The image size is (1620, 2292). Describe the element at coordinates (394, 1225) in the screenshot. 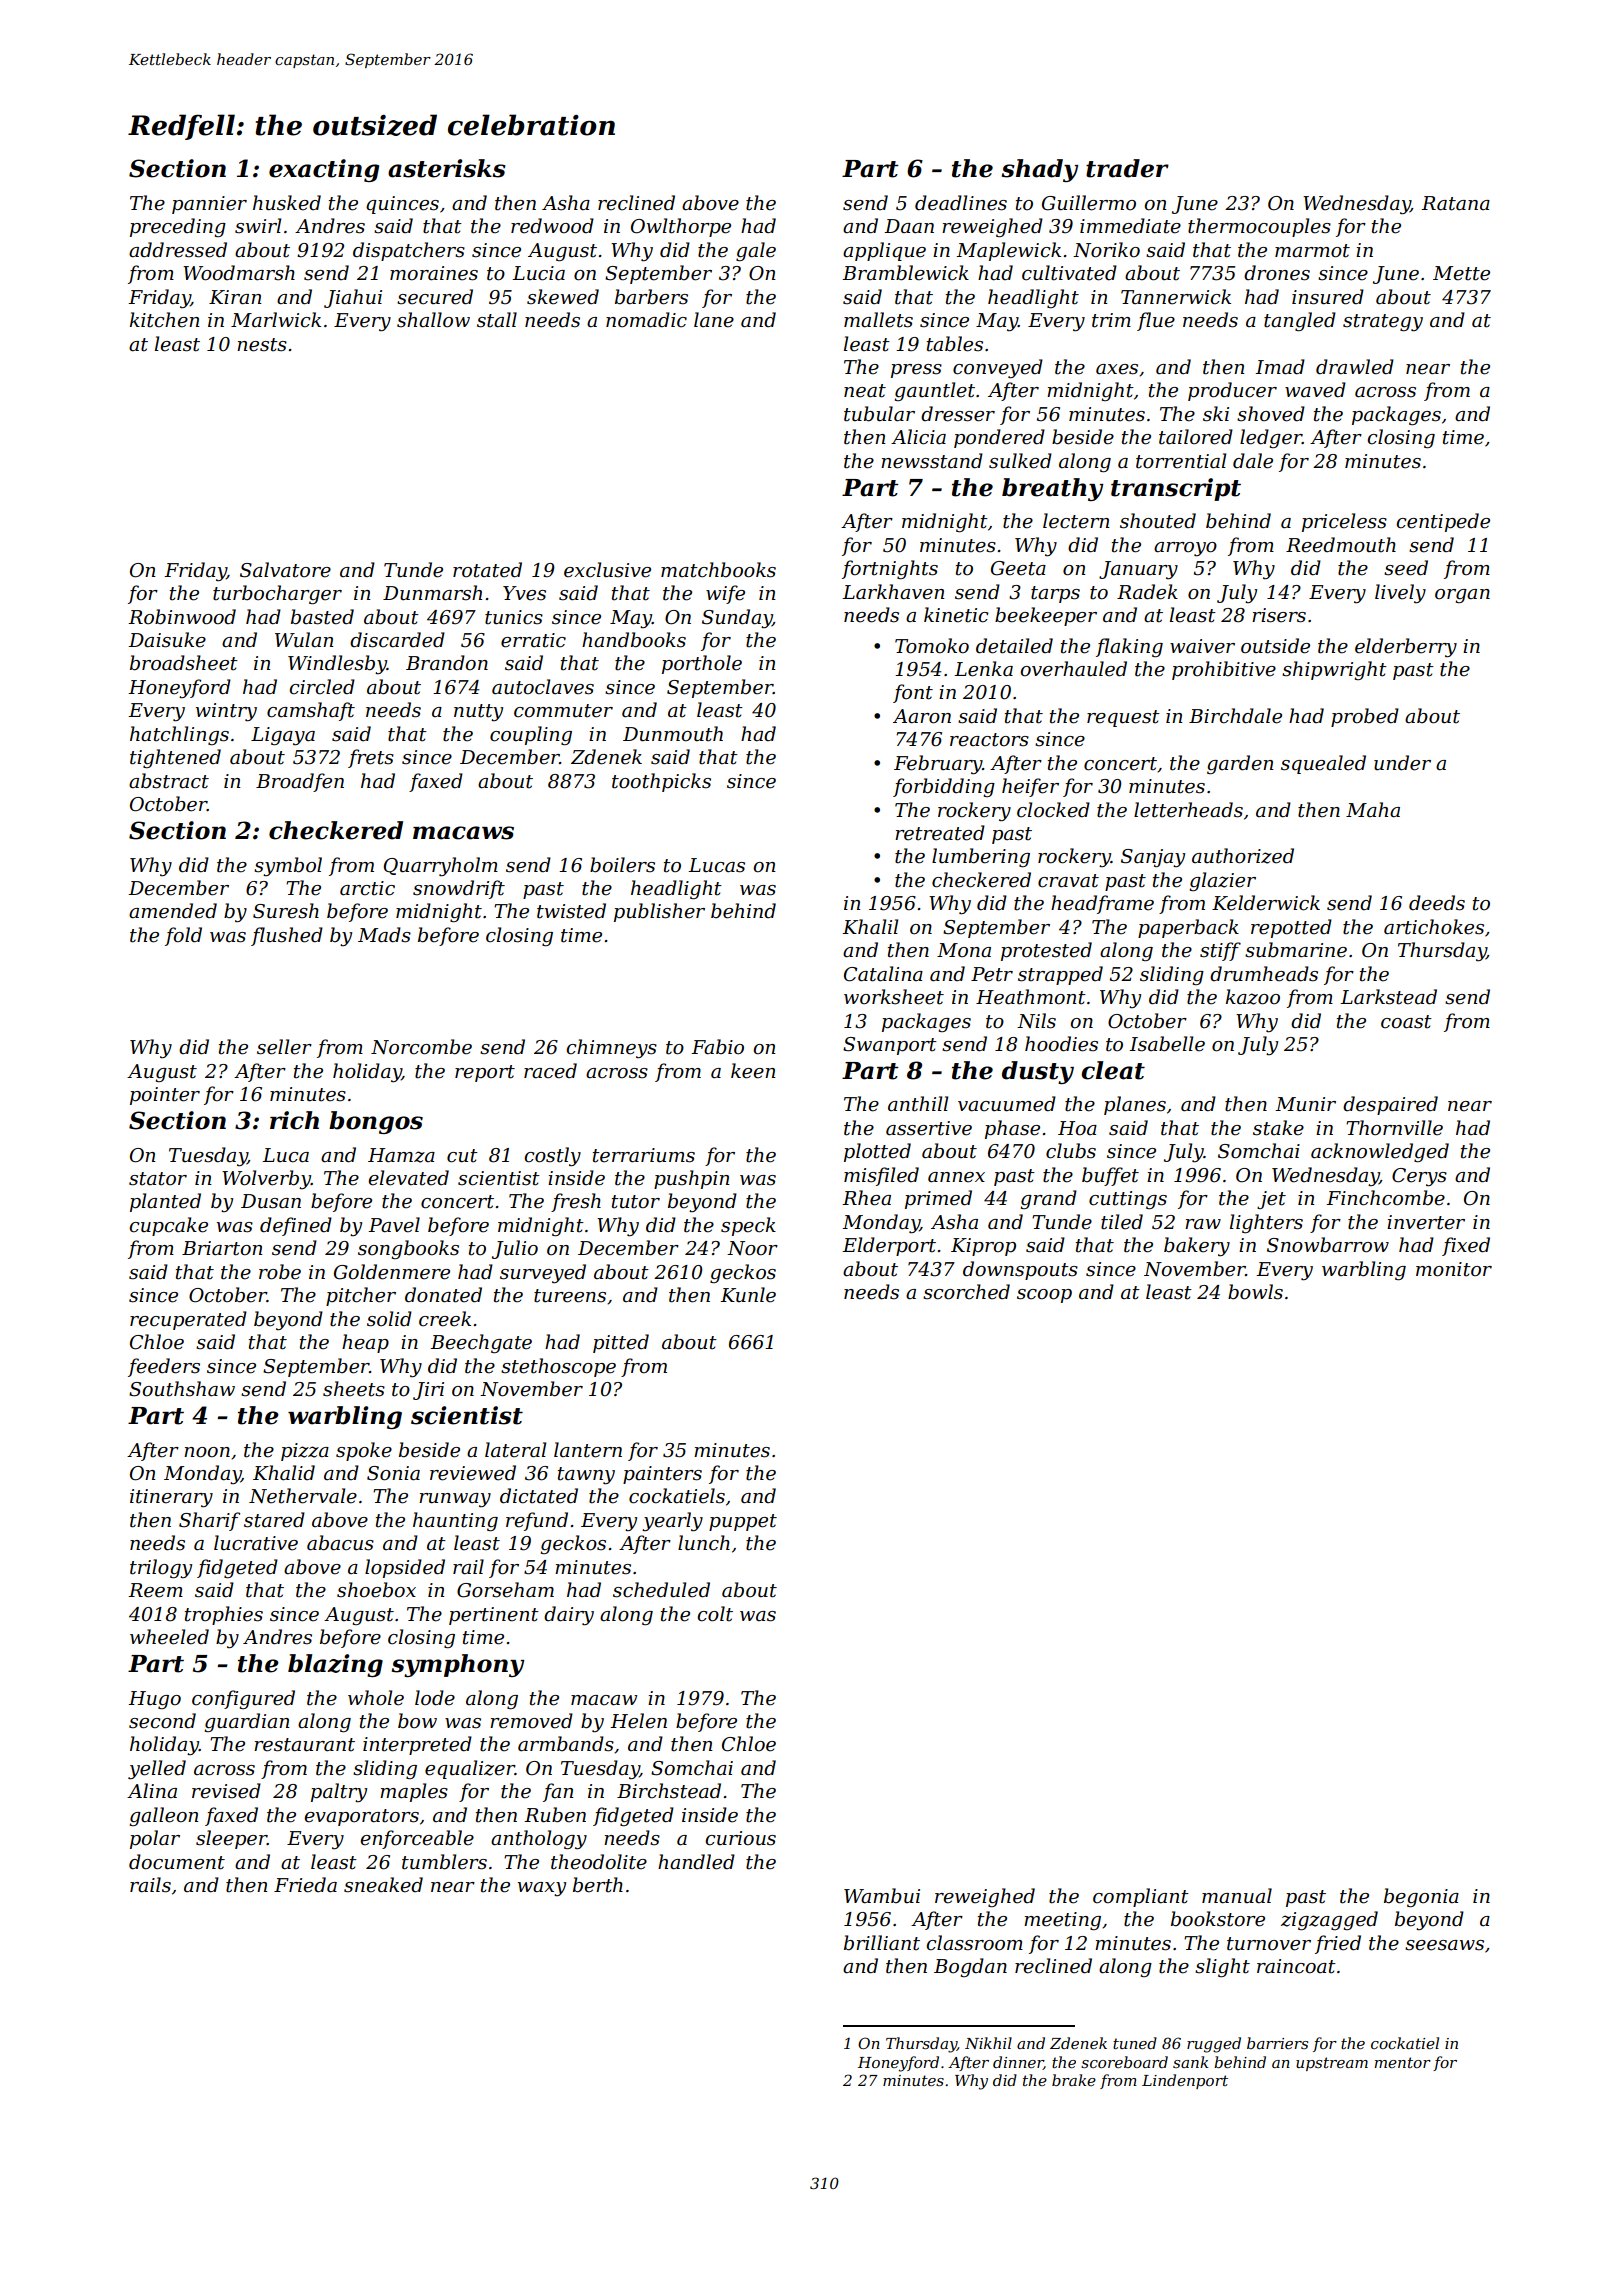

I see `Pavel` at that location.
